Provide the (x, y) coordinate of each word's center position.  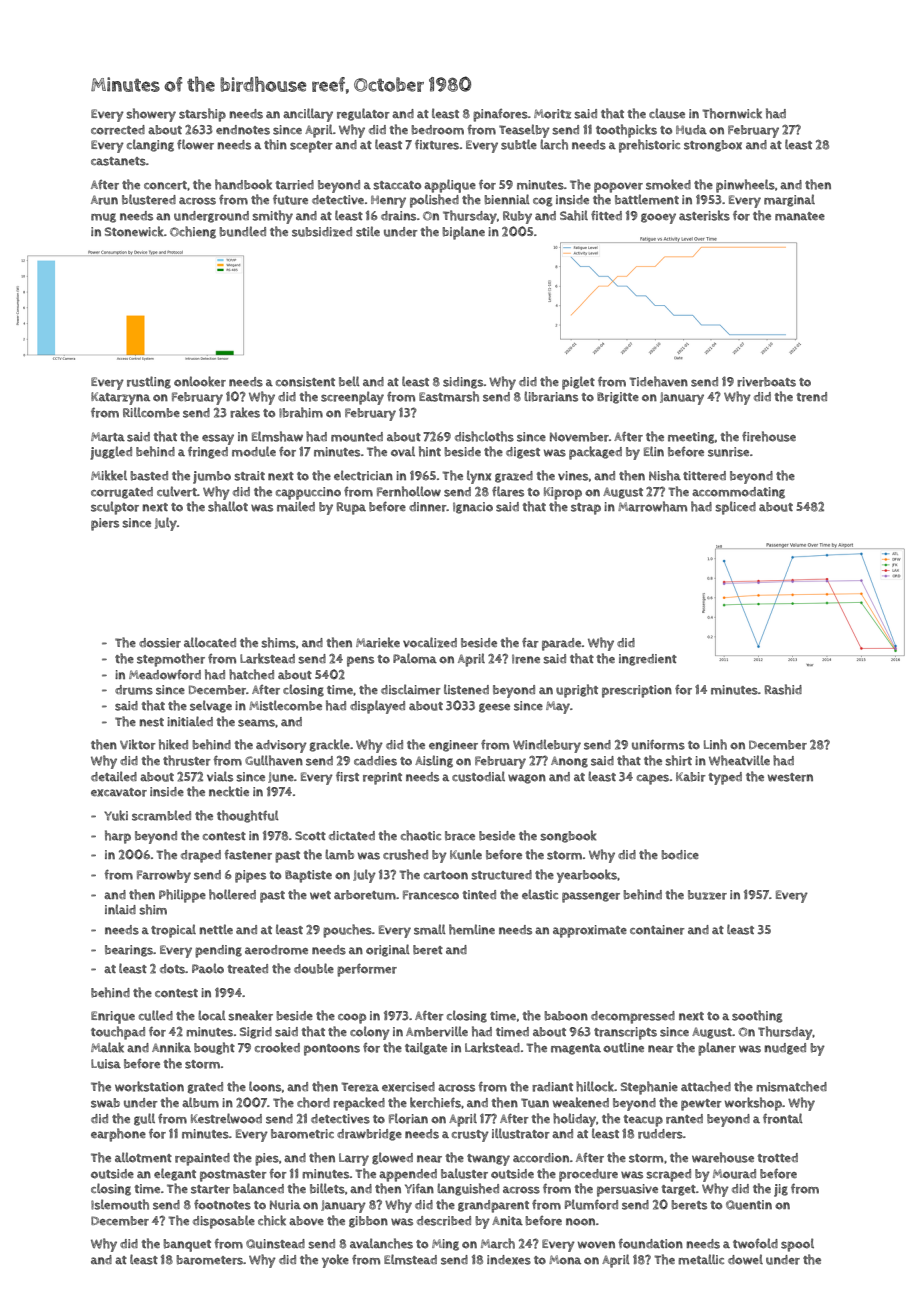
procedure (588, 1175)
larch (554, 144)
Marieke (378, 642)
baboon (566, 1016)
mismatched (791, 1086)
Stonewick (134, 231)
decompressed (633, 1017)
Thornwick (732, 113)
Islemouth (120, 1204)
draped (201, 856)
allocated (210, 642)
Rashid (783, 689)
